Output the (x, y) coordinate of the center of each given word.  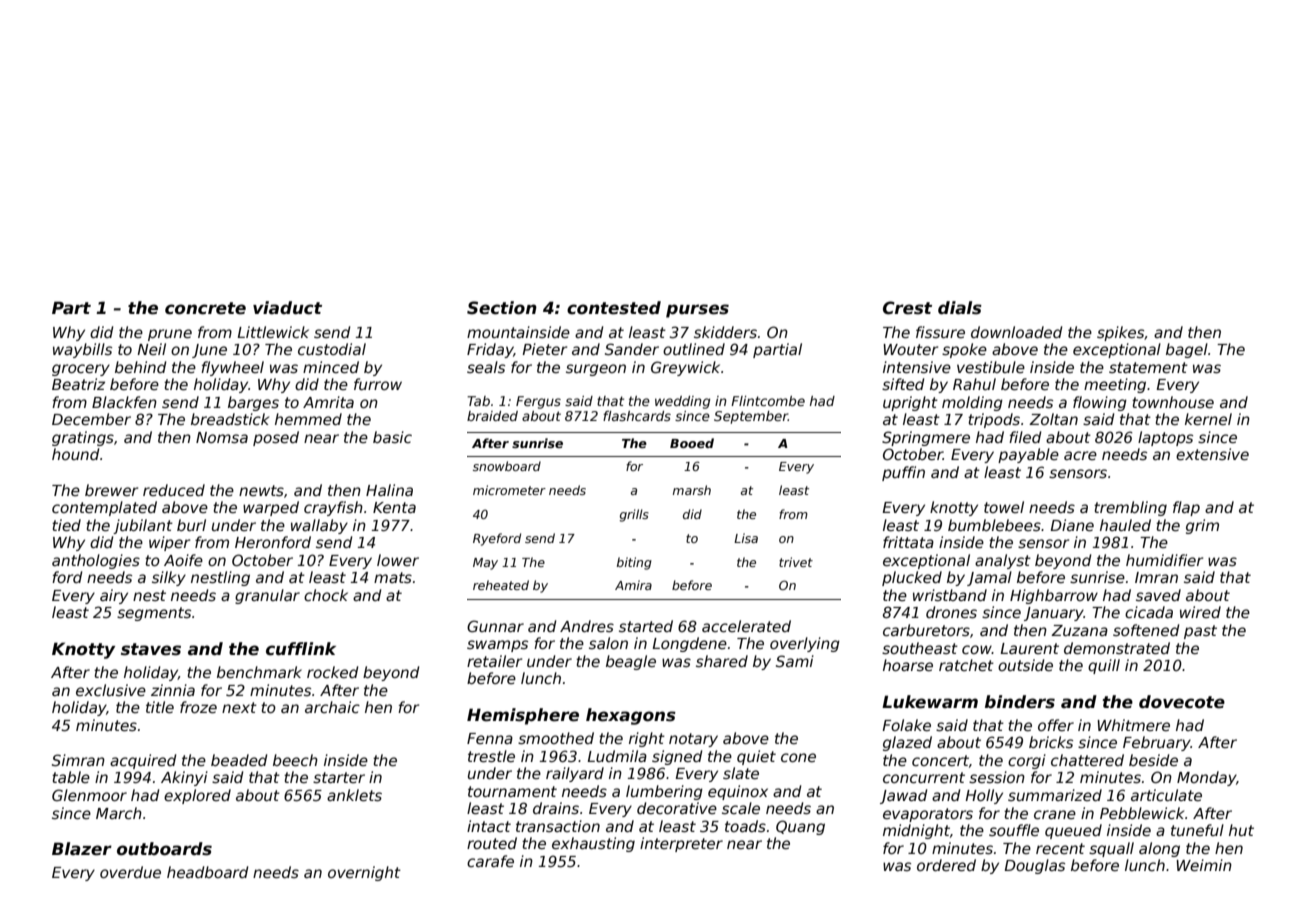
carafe (490, 861)
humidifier (1164, 560)
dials (960, 308)
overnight (364, 873)
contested (614, 308)
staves (151, 649)
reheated (501, 585)
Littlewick (273, 332)
